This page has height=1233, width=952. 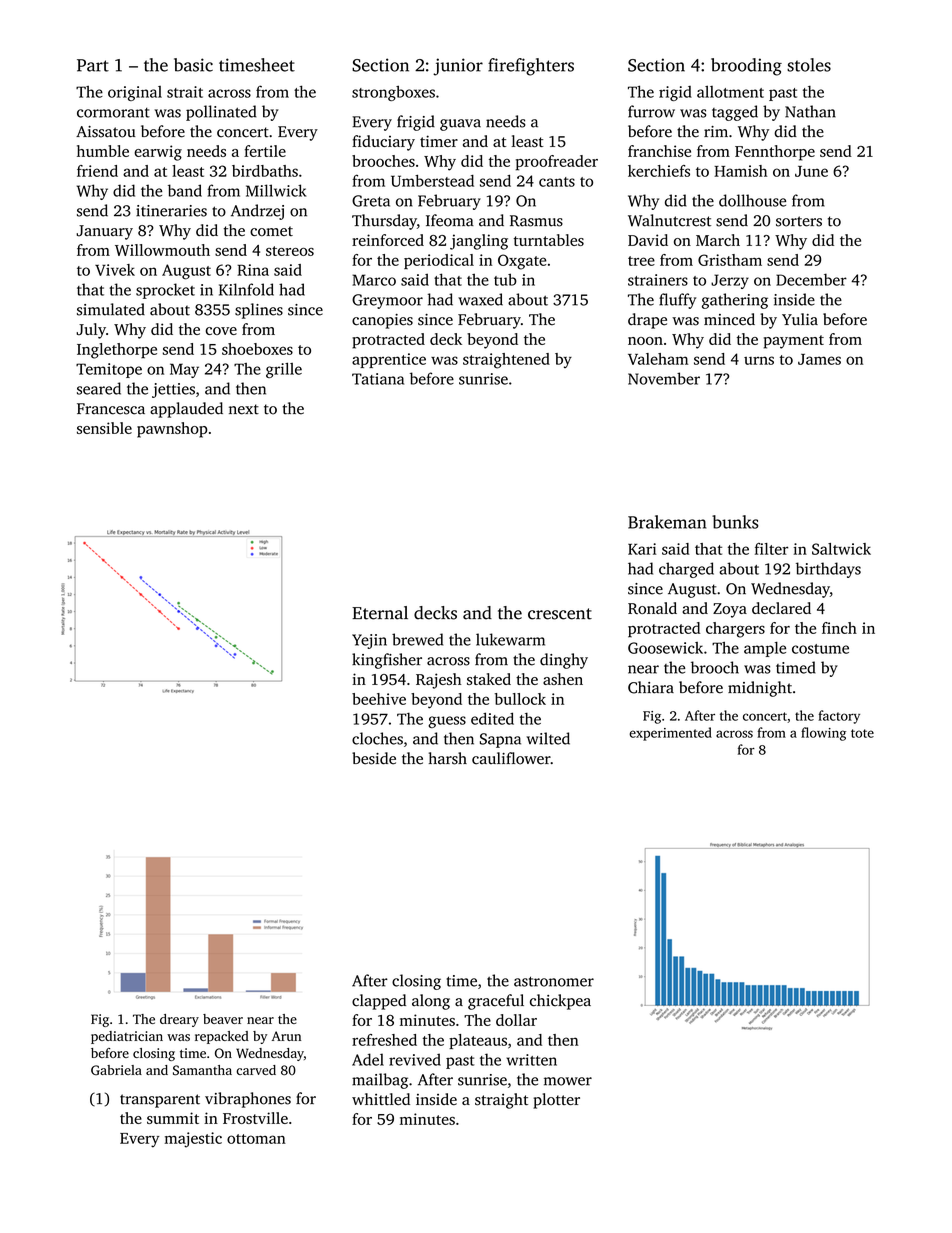 What do you see at coordinates (99, 388) in the page?
I see `seared` at bounding box center [99, 388].
